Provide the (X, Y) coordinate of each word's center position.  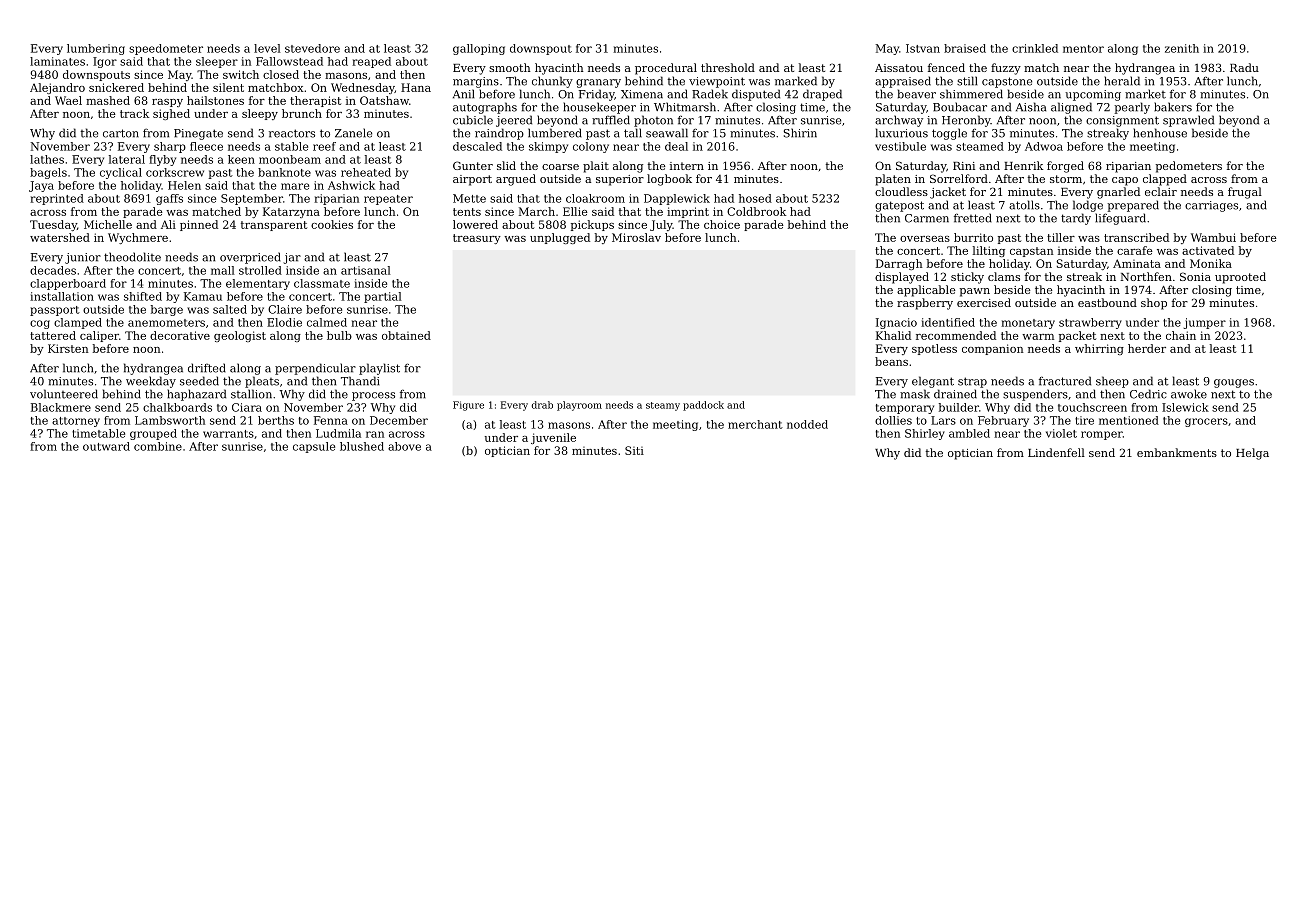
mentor (1083, 49)
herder (1147, 348)
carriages (1211, 206)
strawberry (1090, 323)
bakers (1173, 107)
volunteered (64, 394)
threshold (728, 67)
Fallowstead (289, 61)
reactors (292, 133)
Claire (285, 309)
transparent (274, 226)
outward (106, 446)
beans (891, 361)
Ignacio (896, 323)
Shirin (800, 133)
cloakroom (595, 198)
